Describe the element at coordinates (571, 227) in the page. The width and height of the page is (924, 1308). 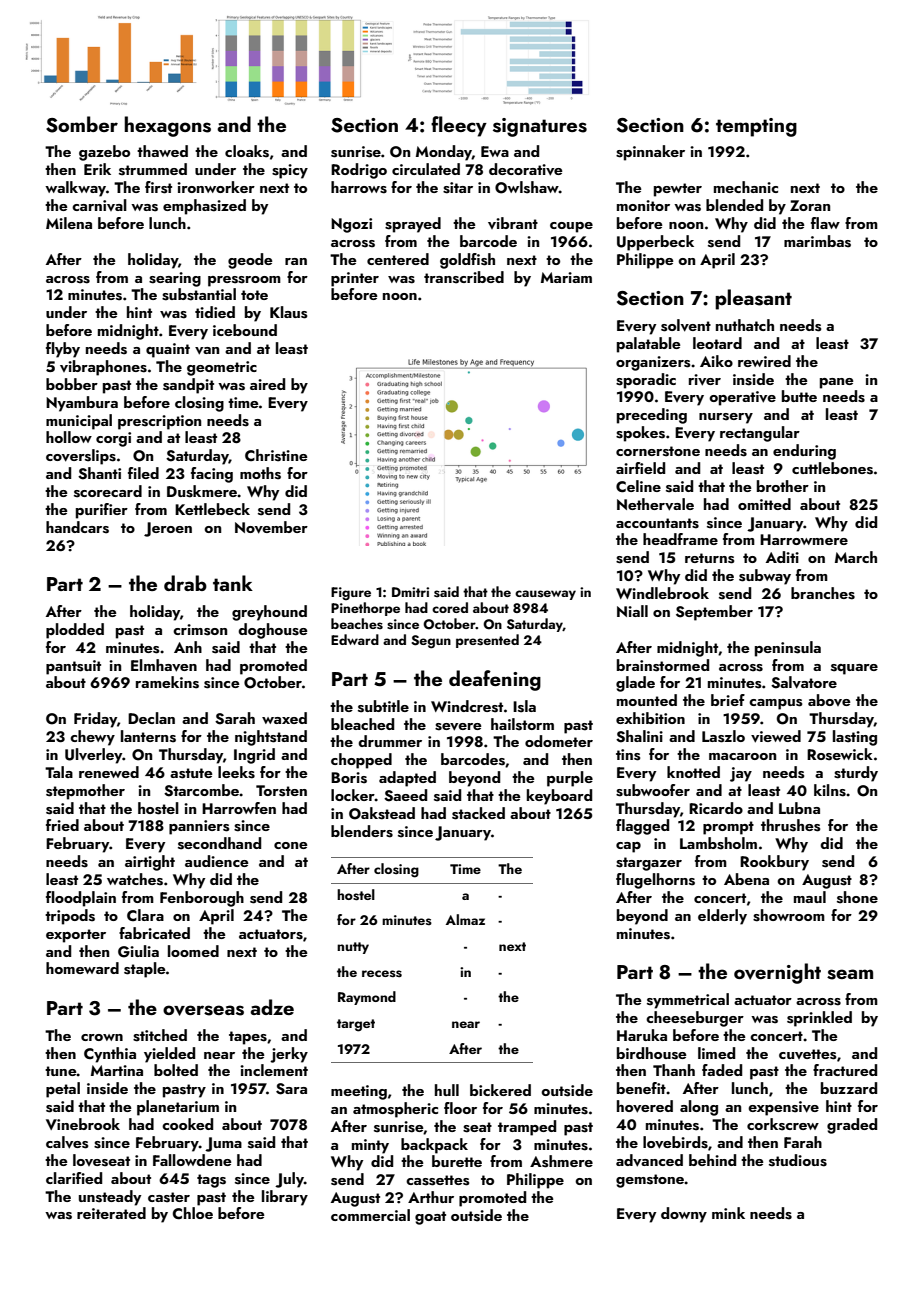
I see `coupe` at that location.
